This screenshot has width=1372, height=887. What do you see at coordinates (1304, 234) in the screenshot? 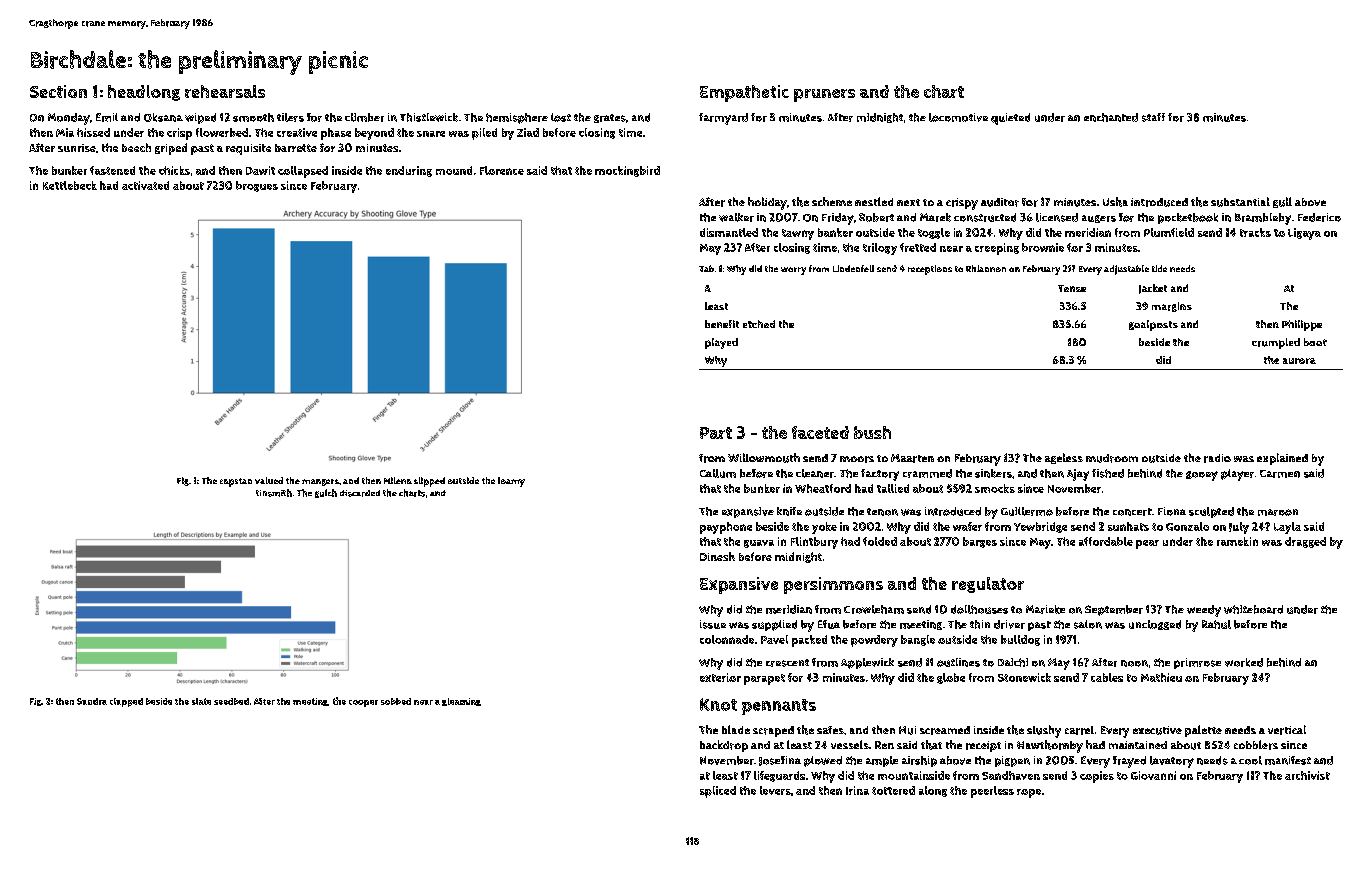
I see `Ligaya` at bounding box center [1304, 234].
